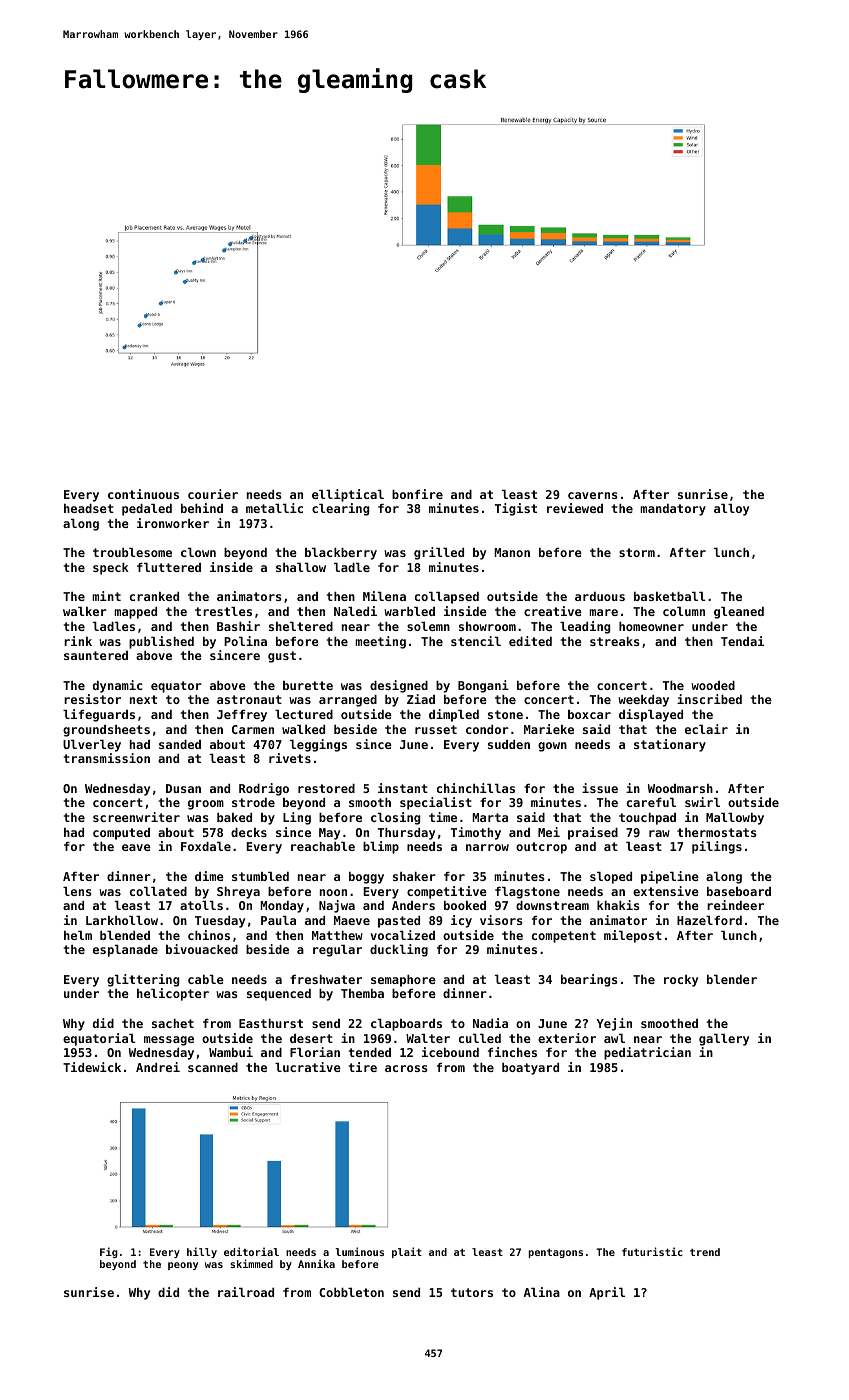 Image resolution: width=849 pixels, height=1400 pixels. What do you see at coordinates (318, 745) in the screenshot?
I see `leggings` at bounding box center [318, 745].
